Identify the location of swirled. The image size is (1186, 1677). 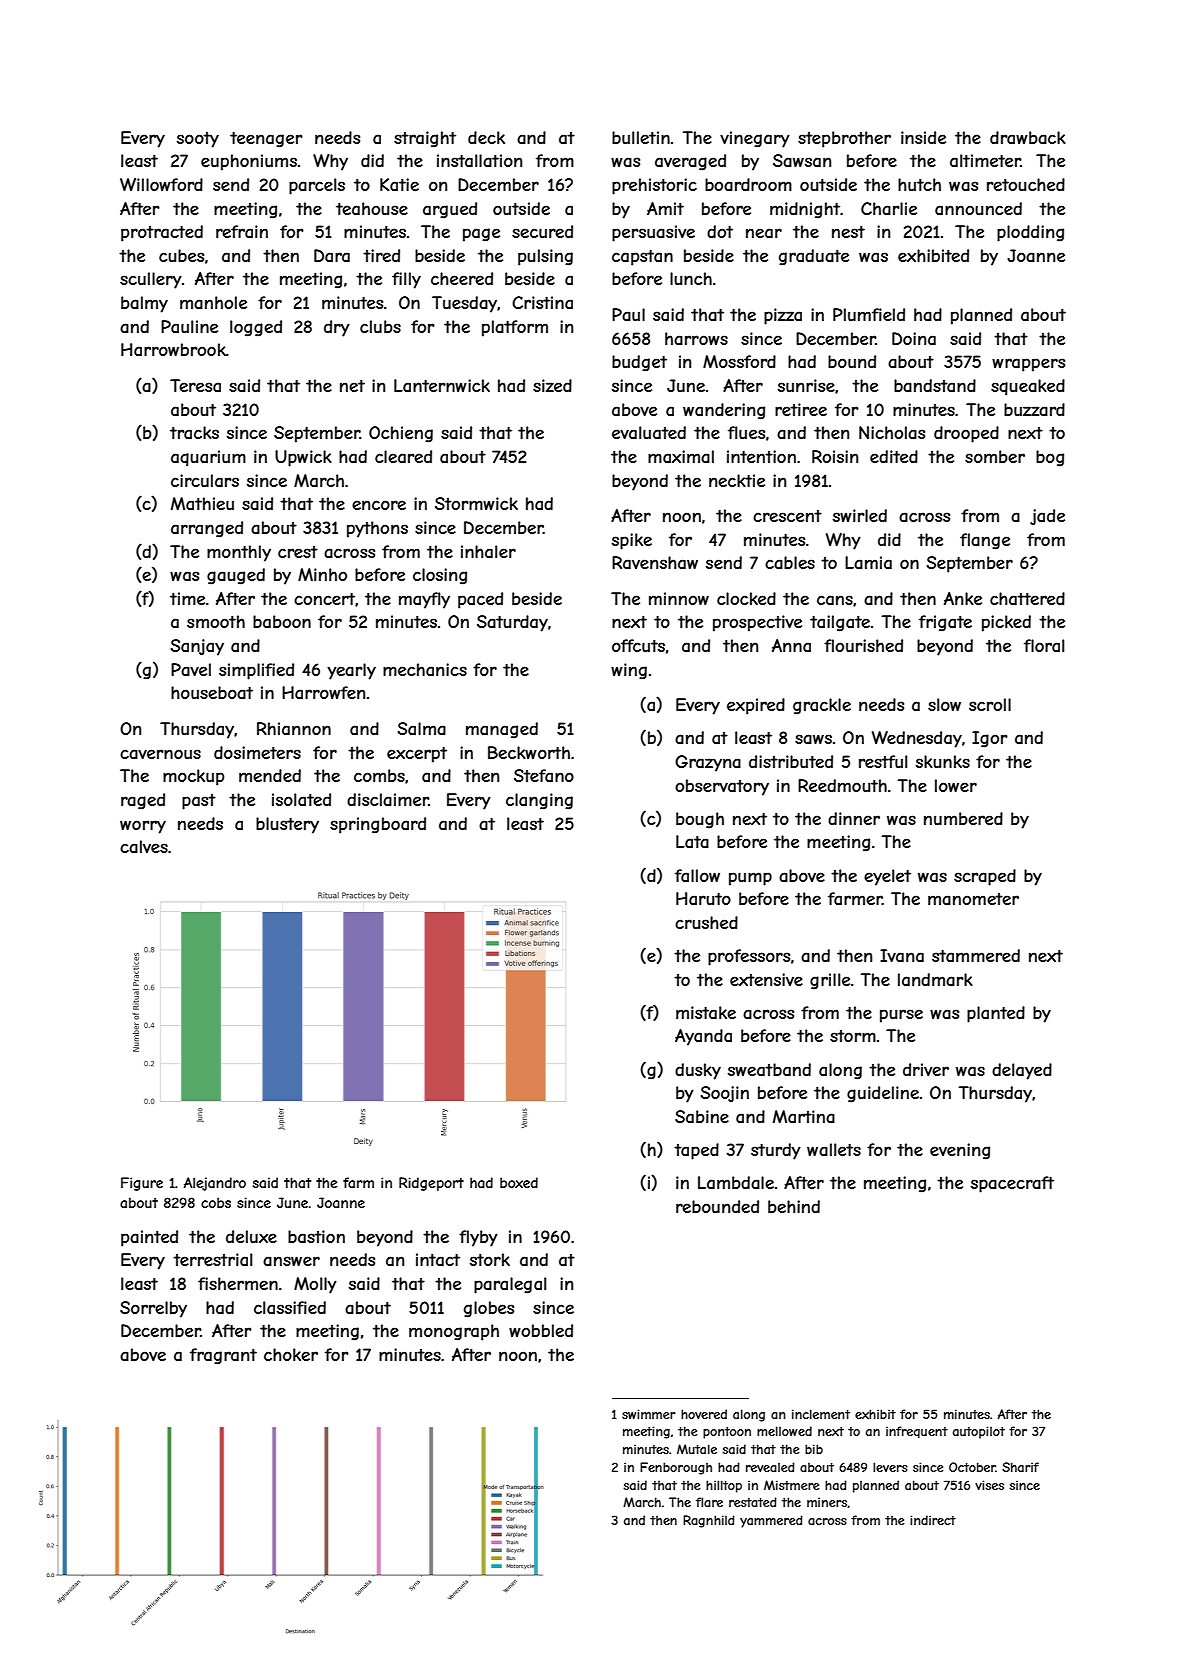
(860, 515).
